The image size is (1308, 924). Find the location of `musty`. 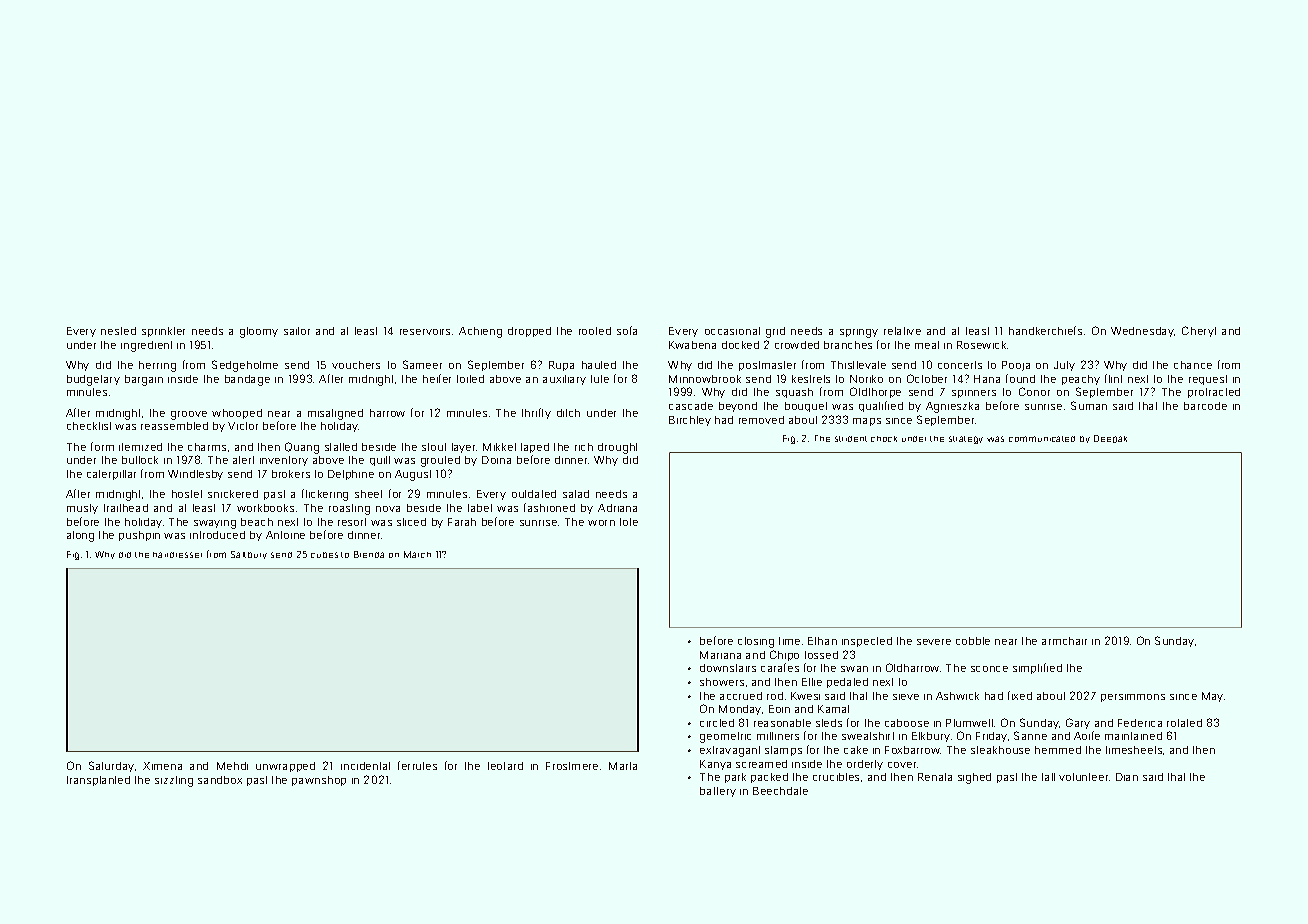

musty is located at coordinates (82, 509).
